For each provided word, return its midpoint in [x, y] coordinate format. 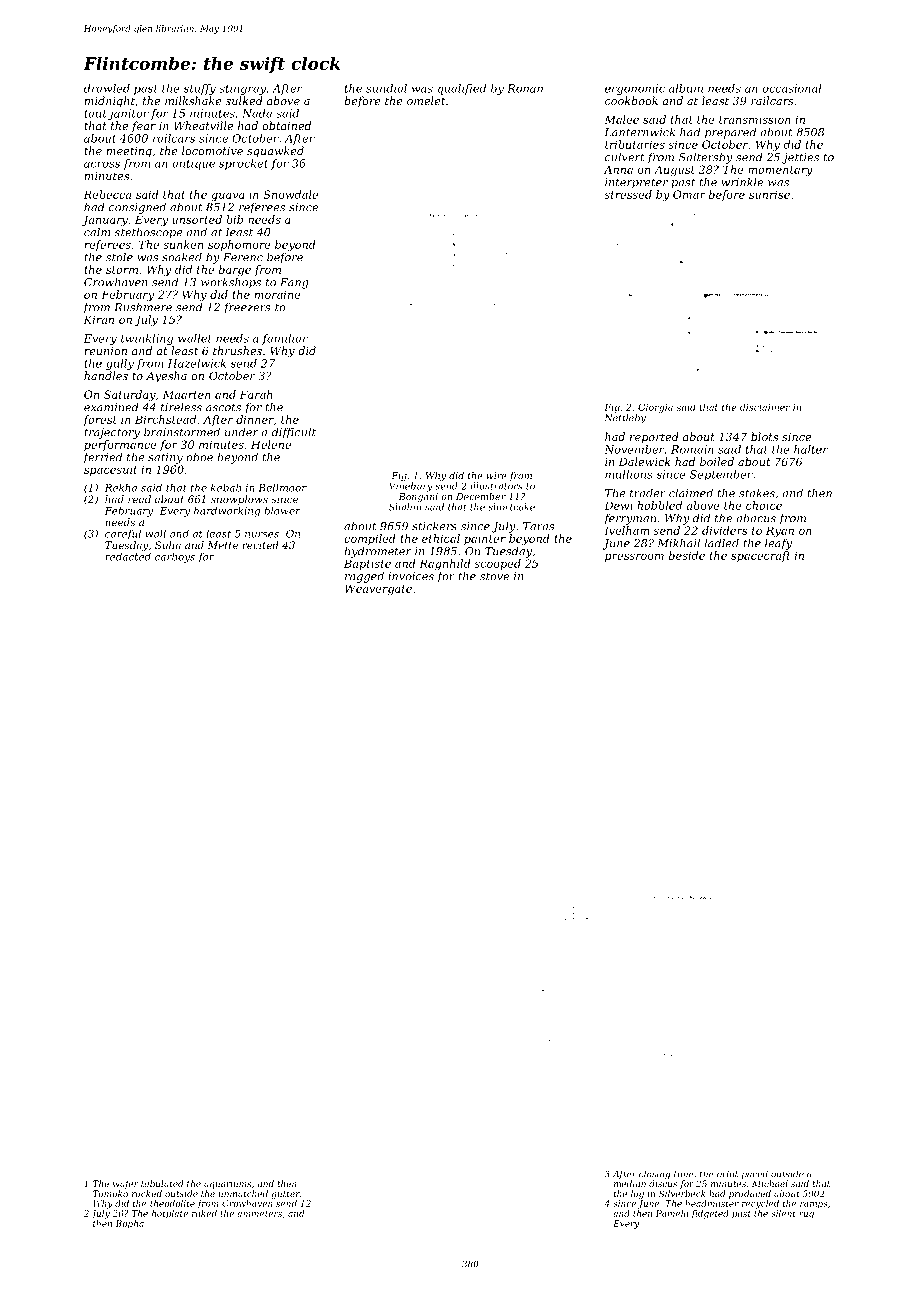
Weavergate [378, 589]
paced [754, 1174]
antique [193, 164]
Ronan [525, 88]
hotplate [170, 1214]
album [686, 88]
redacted [128, 557]
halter [811, 449]
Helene [271, 444]
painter [485, 539]
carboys [175, 558]
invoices [411, 576]
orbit [727, 1174]
